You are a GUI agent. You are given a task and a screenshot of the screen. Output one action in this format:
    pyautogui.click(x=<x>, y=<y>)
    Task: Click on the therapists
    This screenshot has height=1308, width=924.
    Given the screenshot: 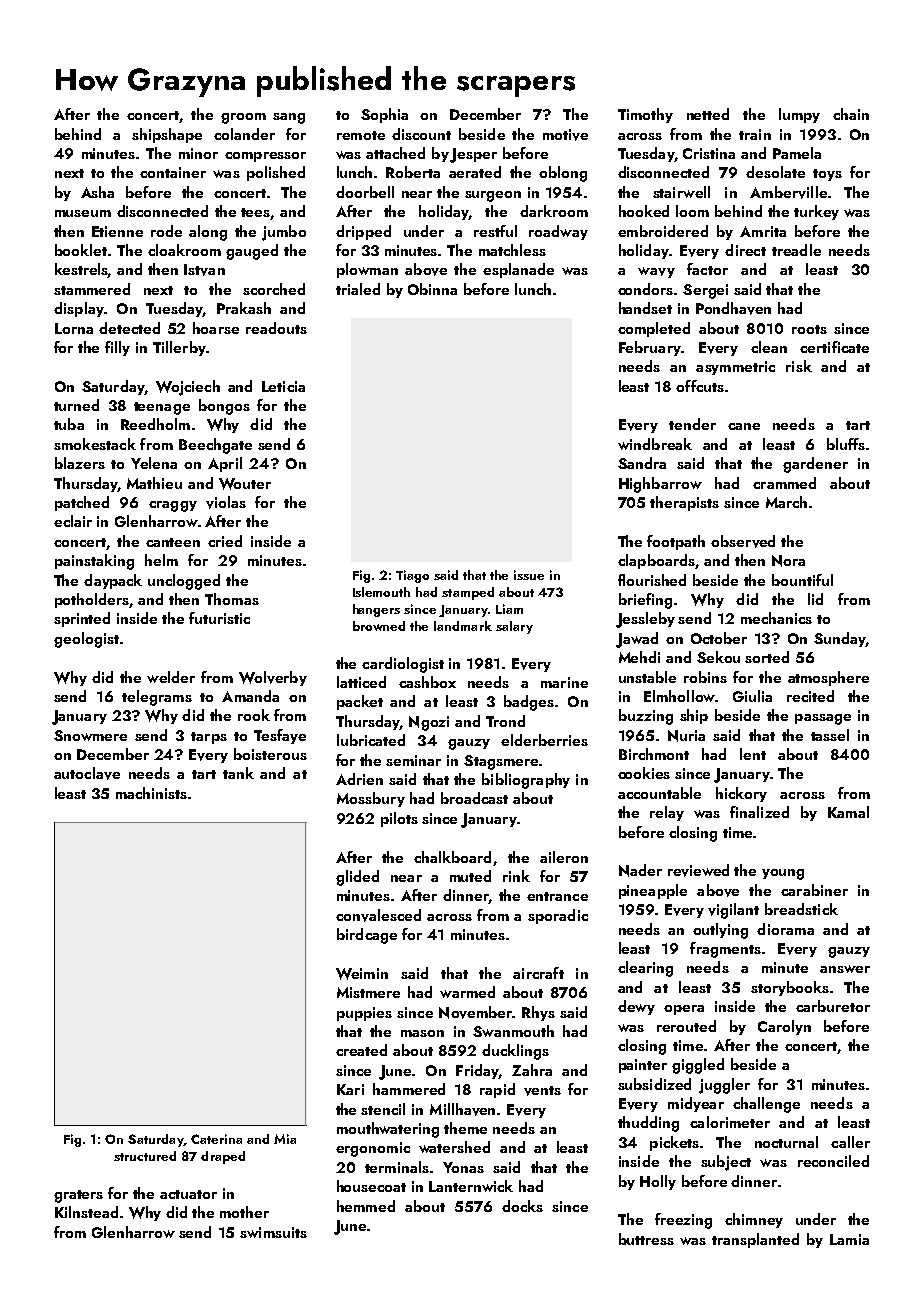 What is the action you would take?
    pyautogui.click(x=684, y=503)
